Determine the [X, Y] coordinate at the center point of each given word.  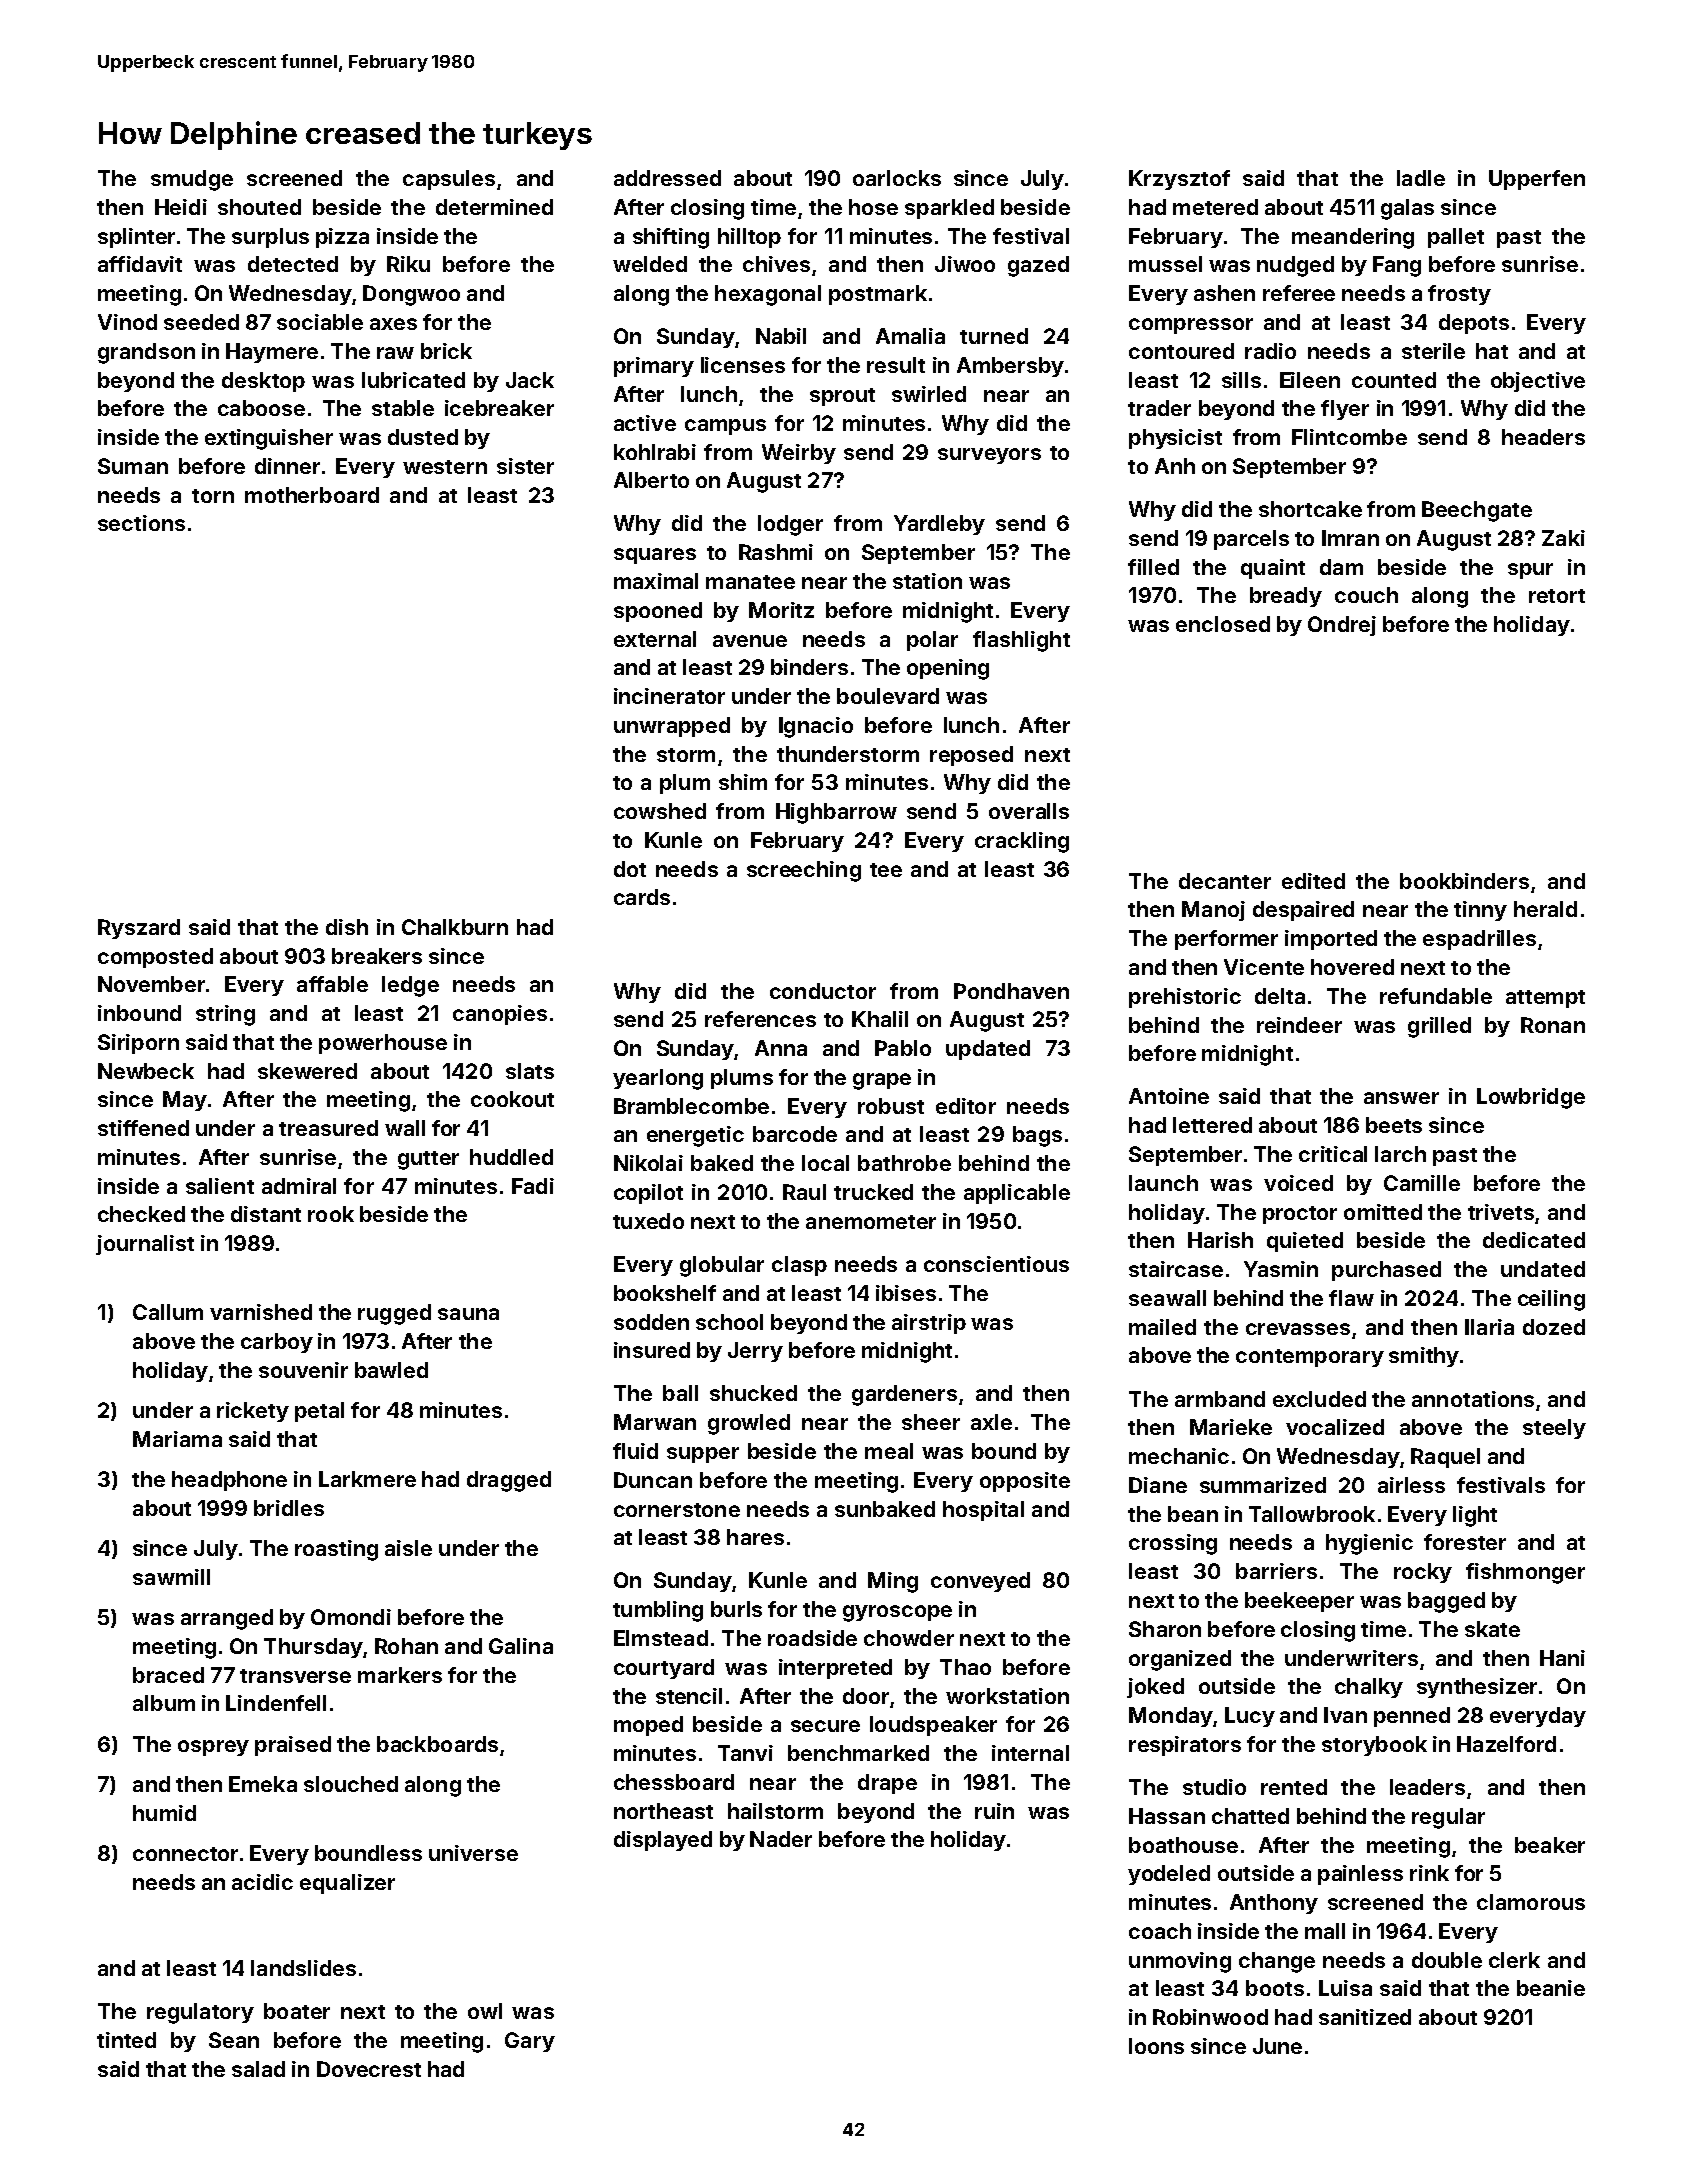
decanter [1225, 881]
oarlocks [897, 178]
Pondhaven [1011, 991]
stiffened [143, 1128]
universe [473, 1853]
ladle [1421, 178]
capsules [449, 180]
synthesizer [1477, 1688]
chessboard [674, 1782]
